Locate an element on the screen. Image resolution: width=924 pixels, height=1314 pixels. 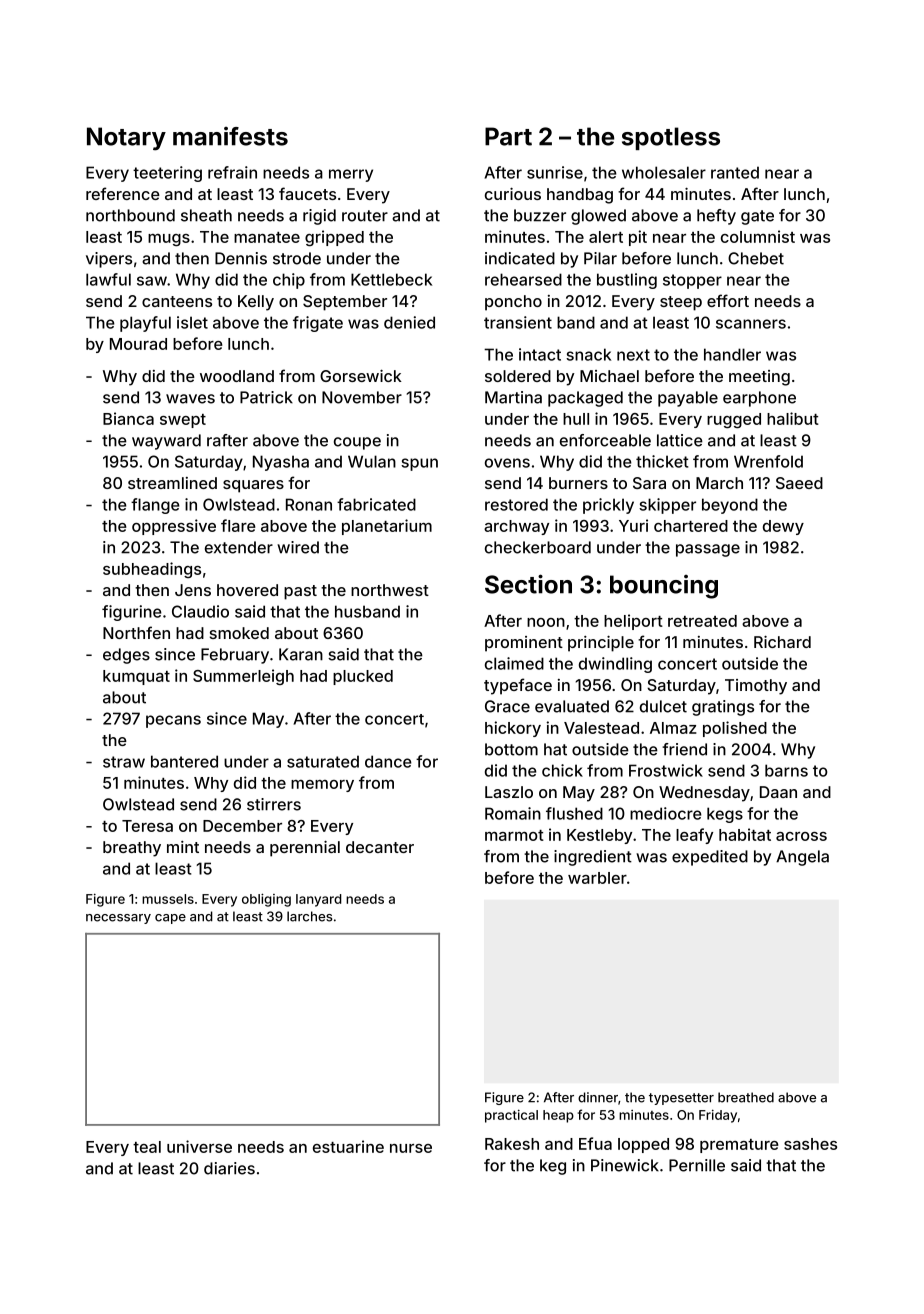
soldered is located at coordinates (518, 376).
